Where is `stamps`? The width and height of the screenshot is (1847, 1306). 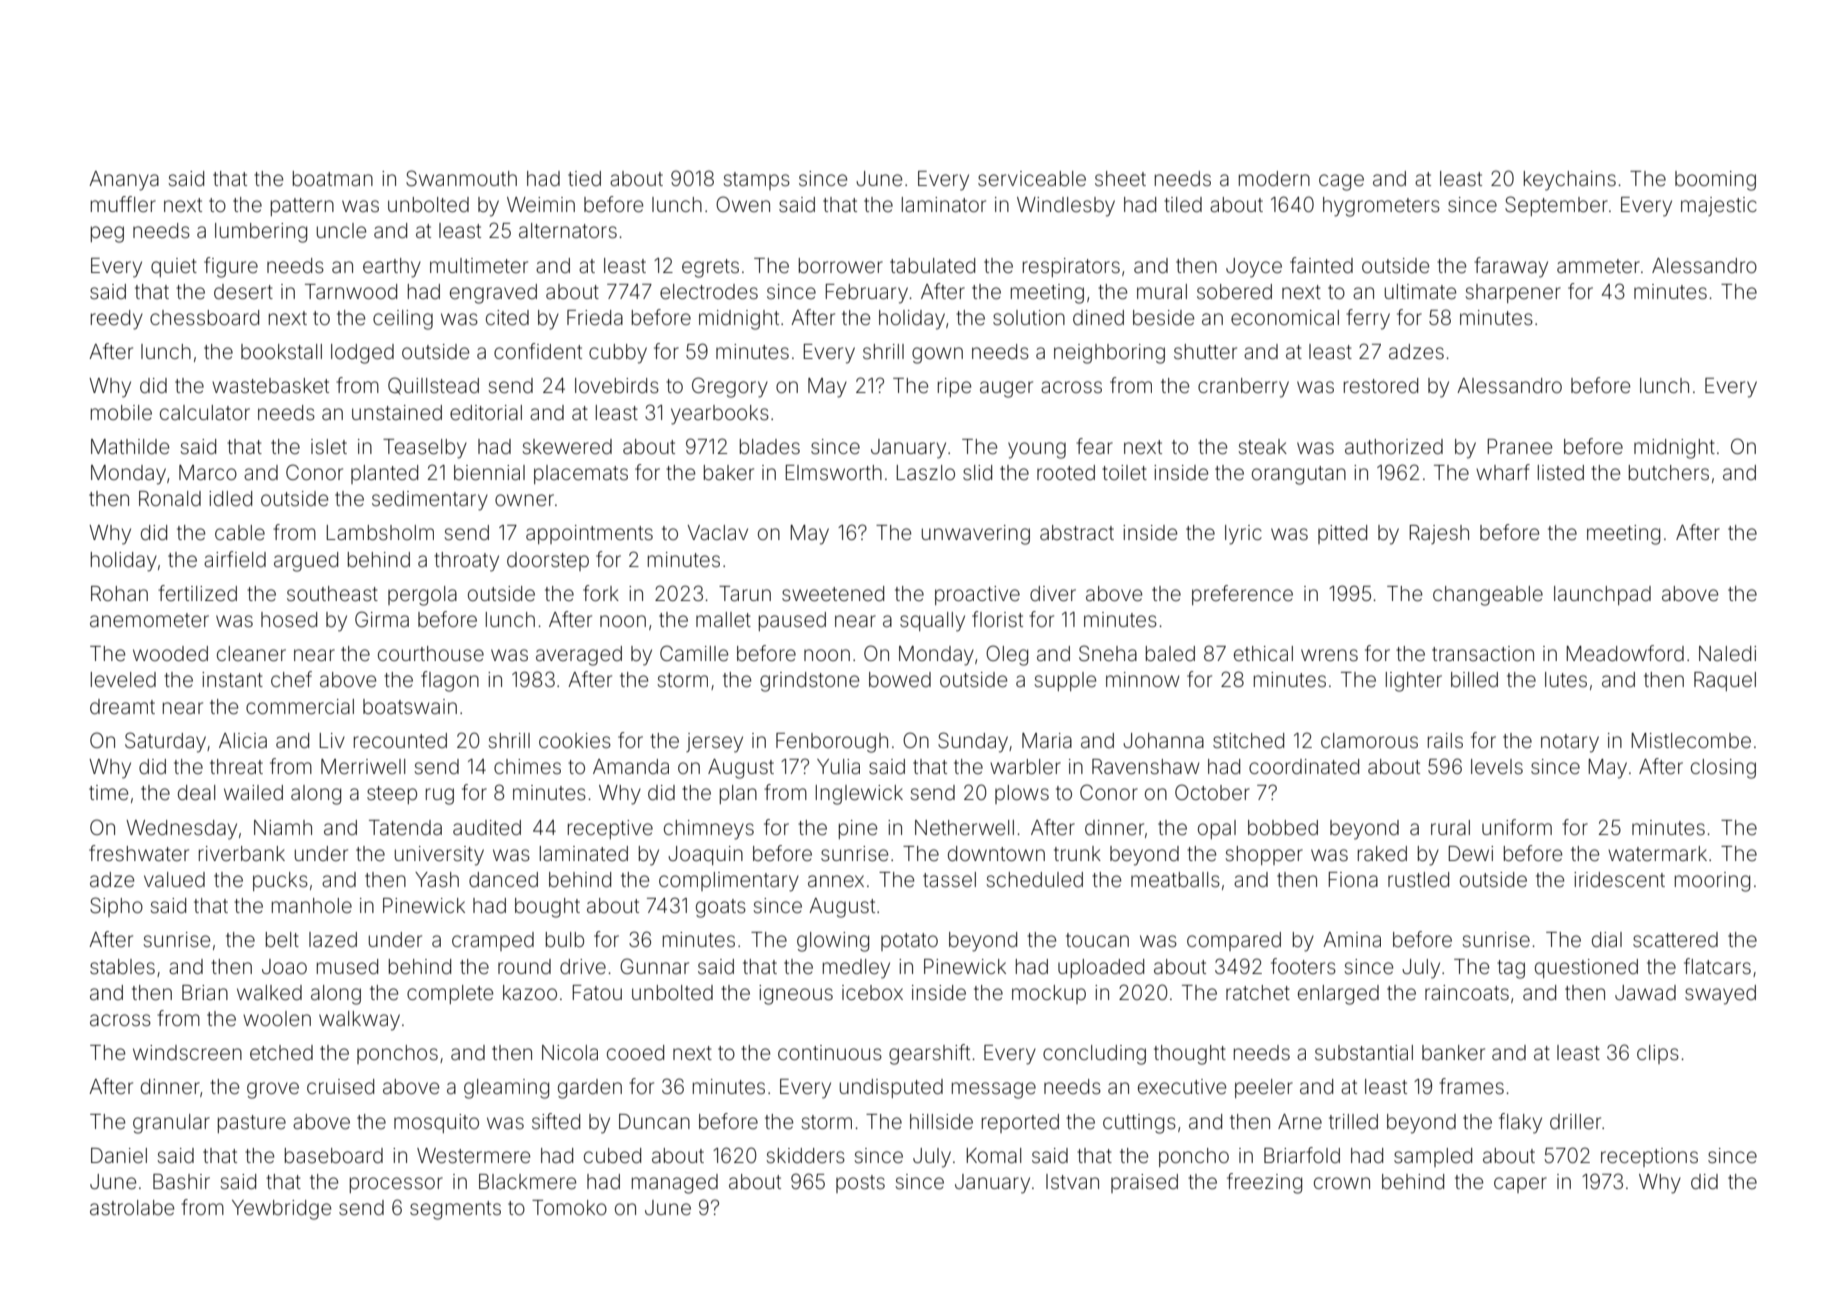 stamps is located at coordinates (757, 181).
